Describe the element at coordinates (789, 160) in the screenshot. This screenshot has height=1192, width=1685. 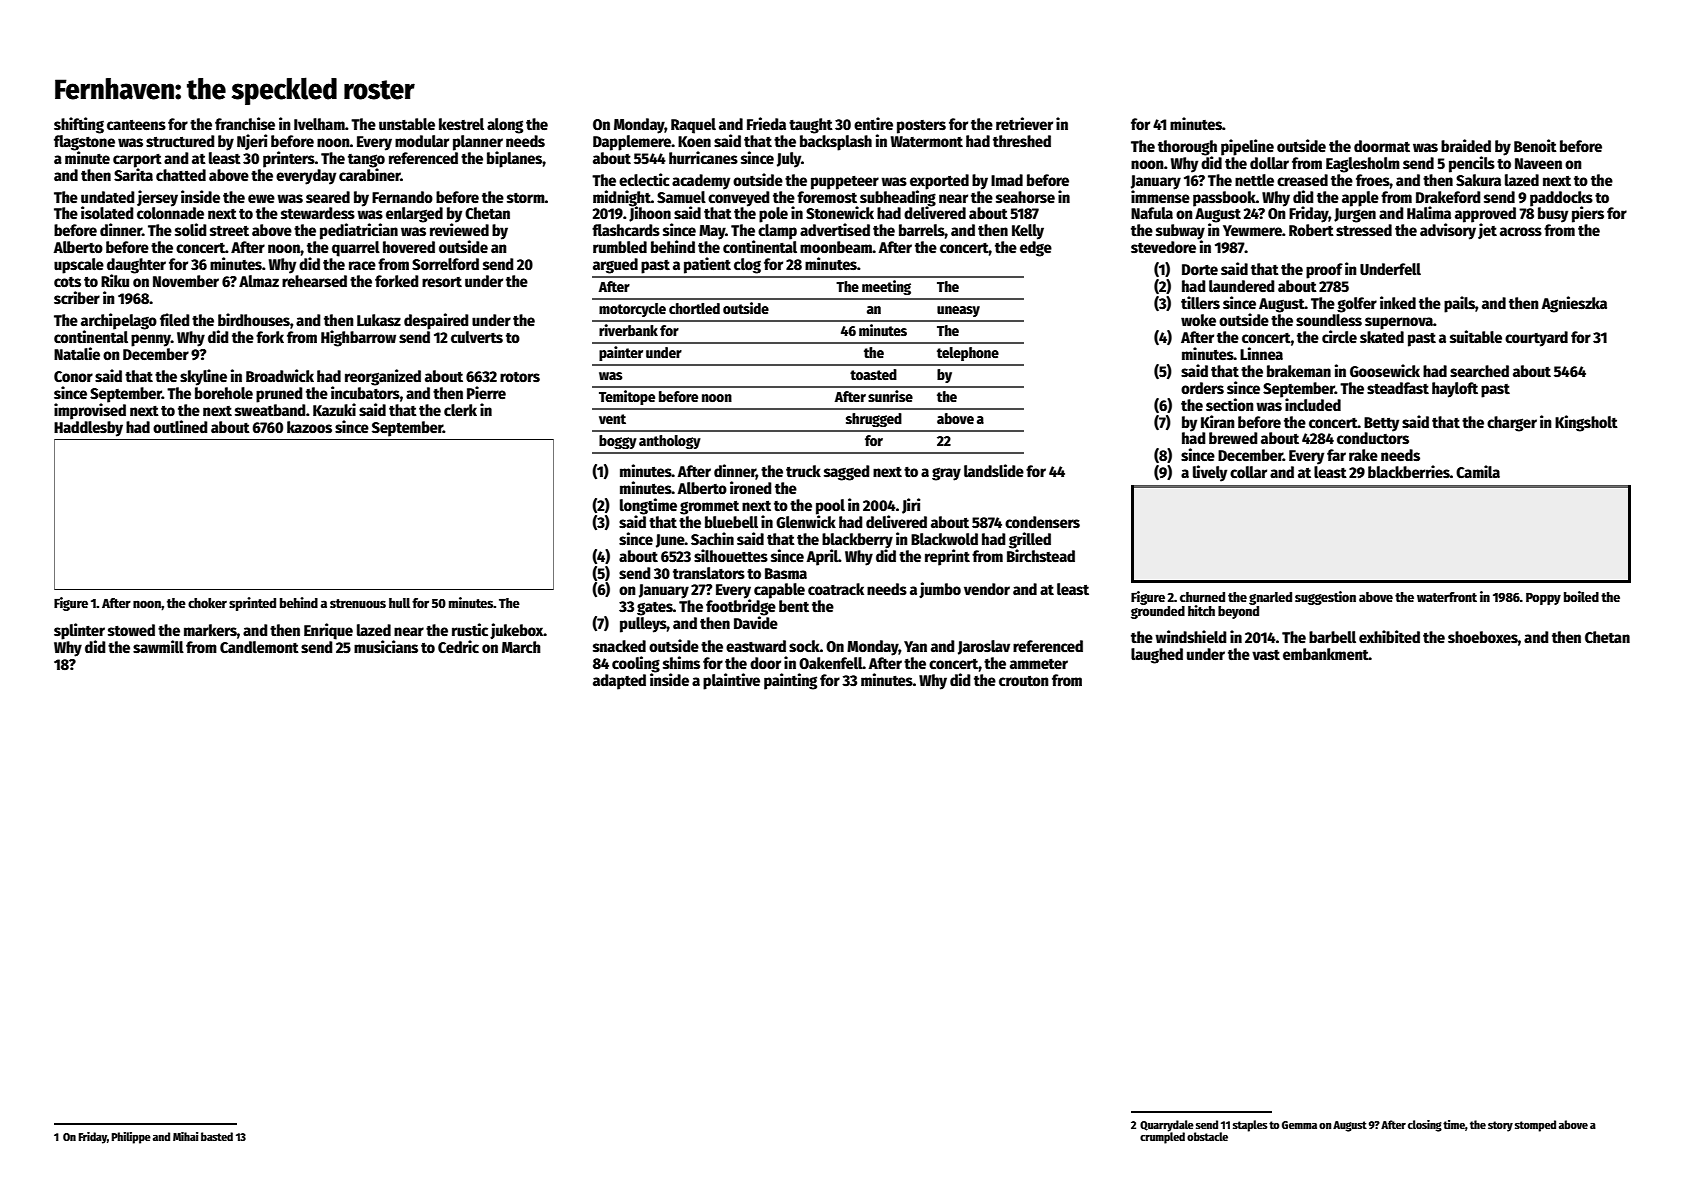
I see `July` at that location.
